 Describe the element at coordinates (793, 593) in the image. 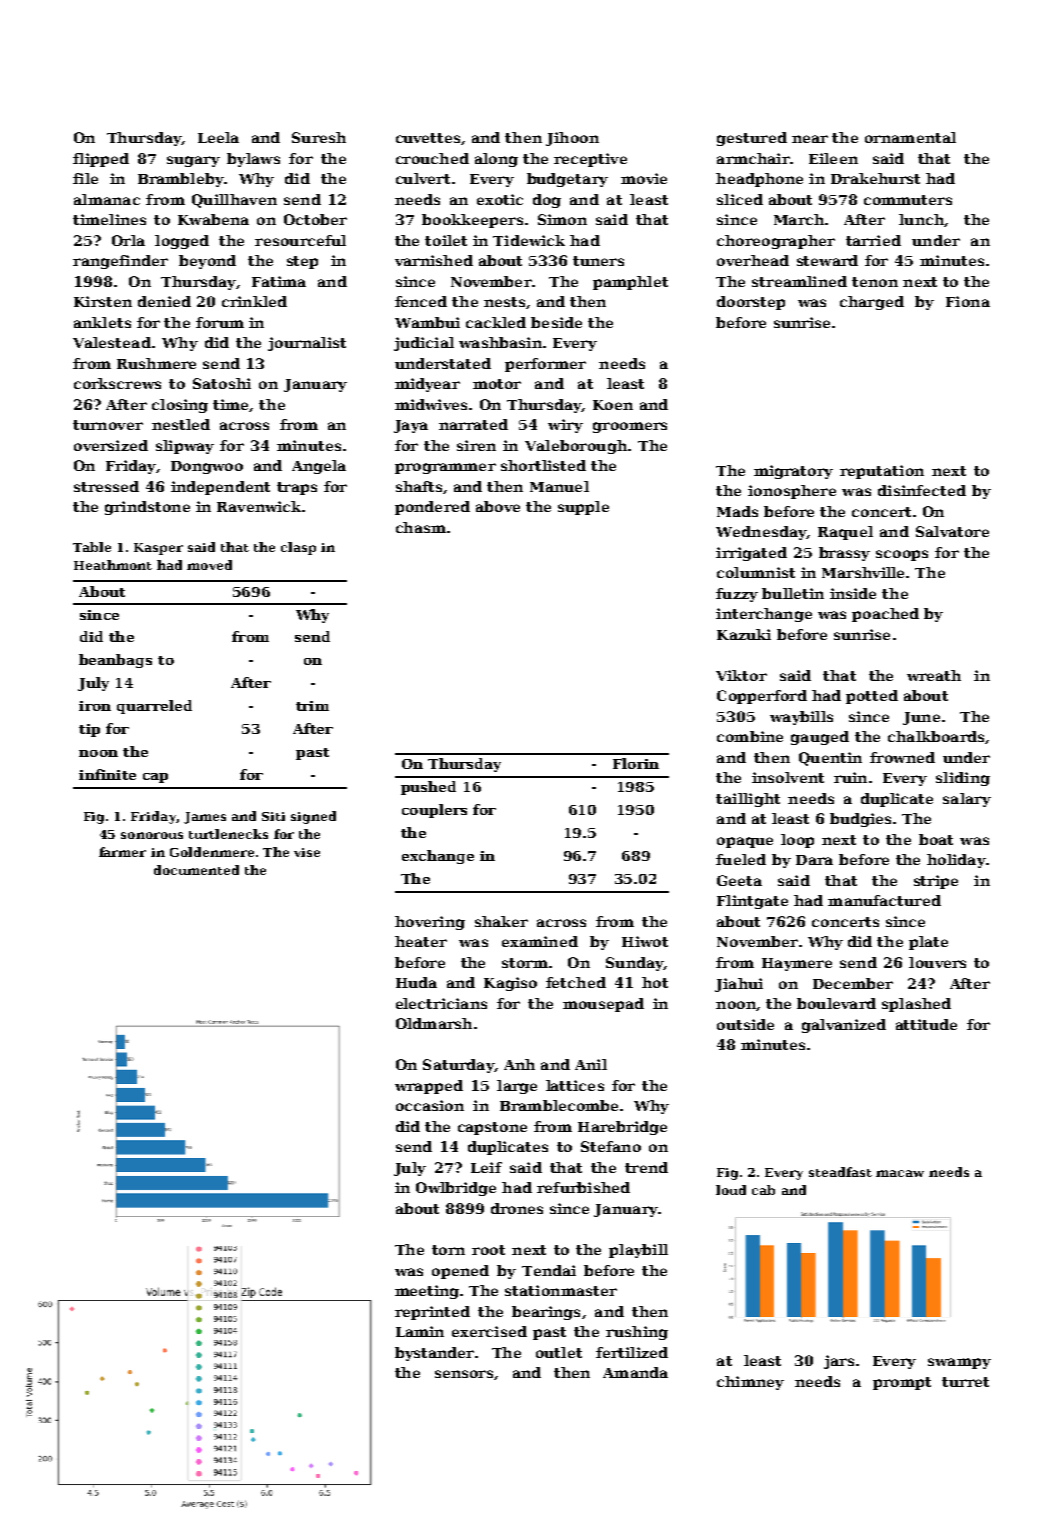

I see `bulletin` at that location.
